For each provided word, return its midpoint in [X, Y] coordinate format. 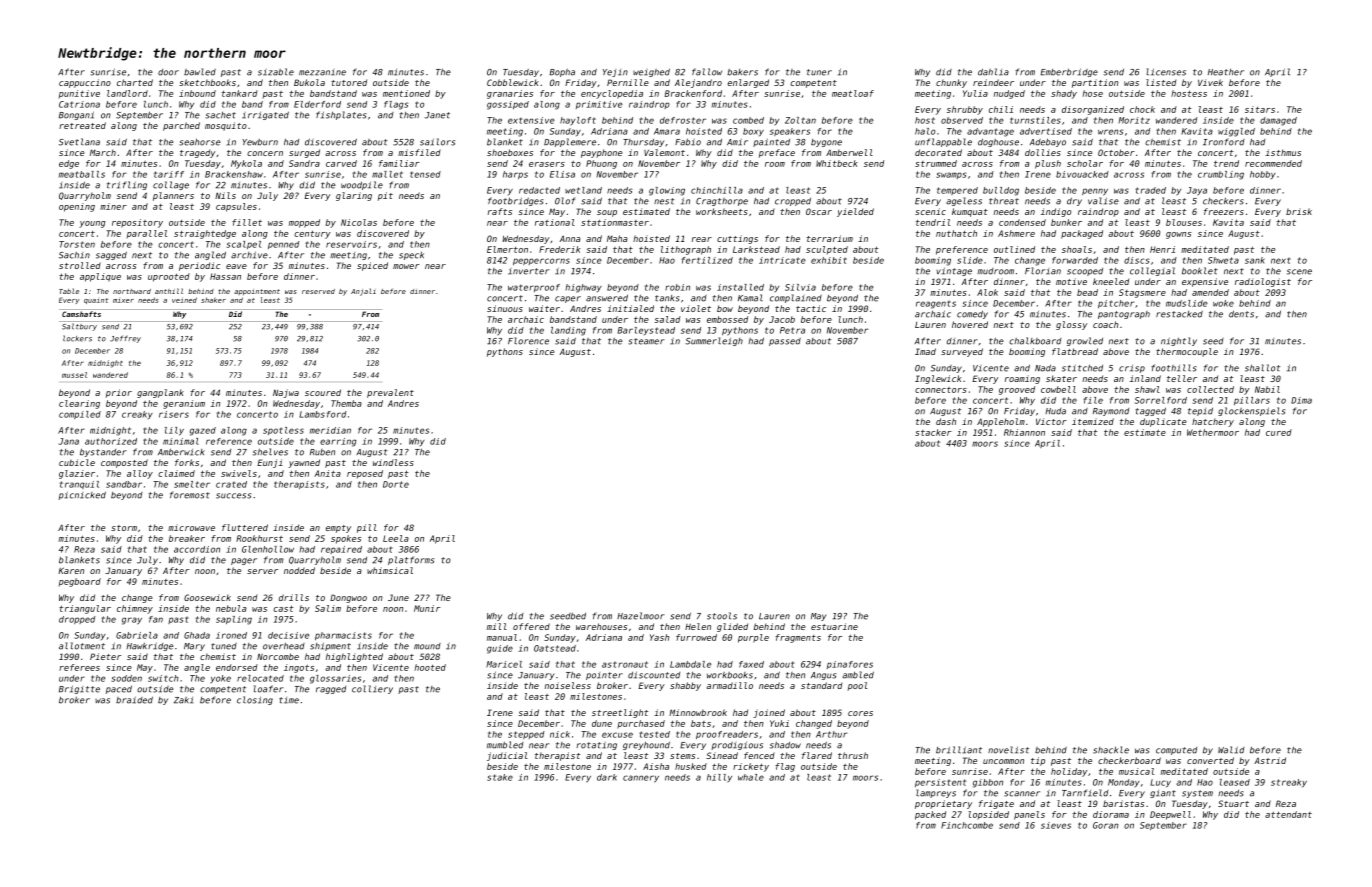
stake [500, 777]
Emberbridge [1069, 72]
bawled [200, 72]
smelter [192, 484]
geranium [184, 404]
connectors [941, 390]
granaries [510, 94]
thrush [853, 755]
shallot [1262, 368]
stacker [933, 432]
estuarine [834, 626]
